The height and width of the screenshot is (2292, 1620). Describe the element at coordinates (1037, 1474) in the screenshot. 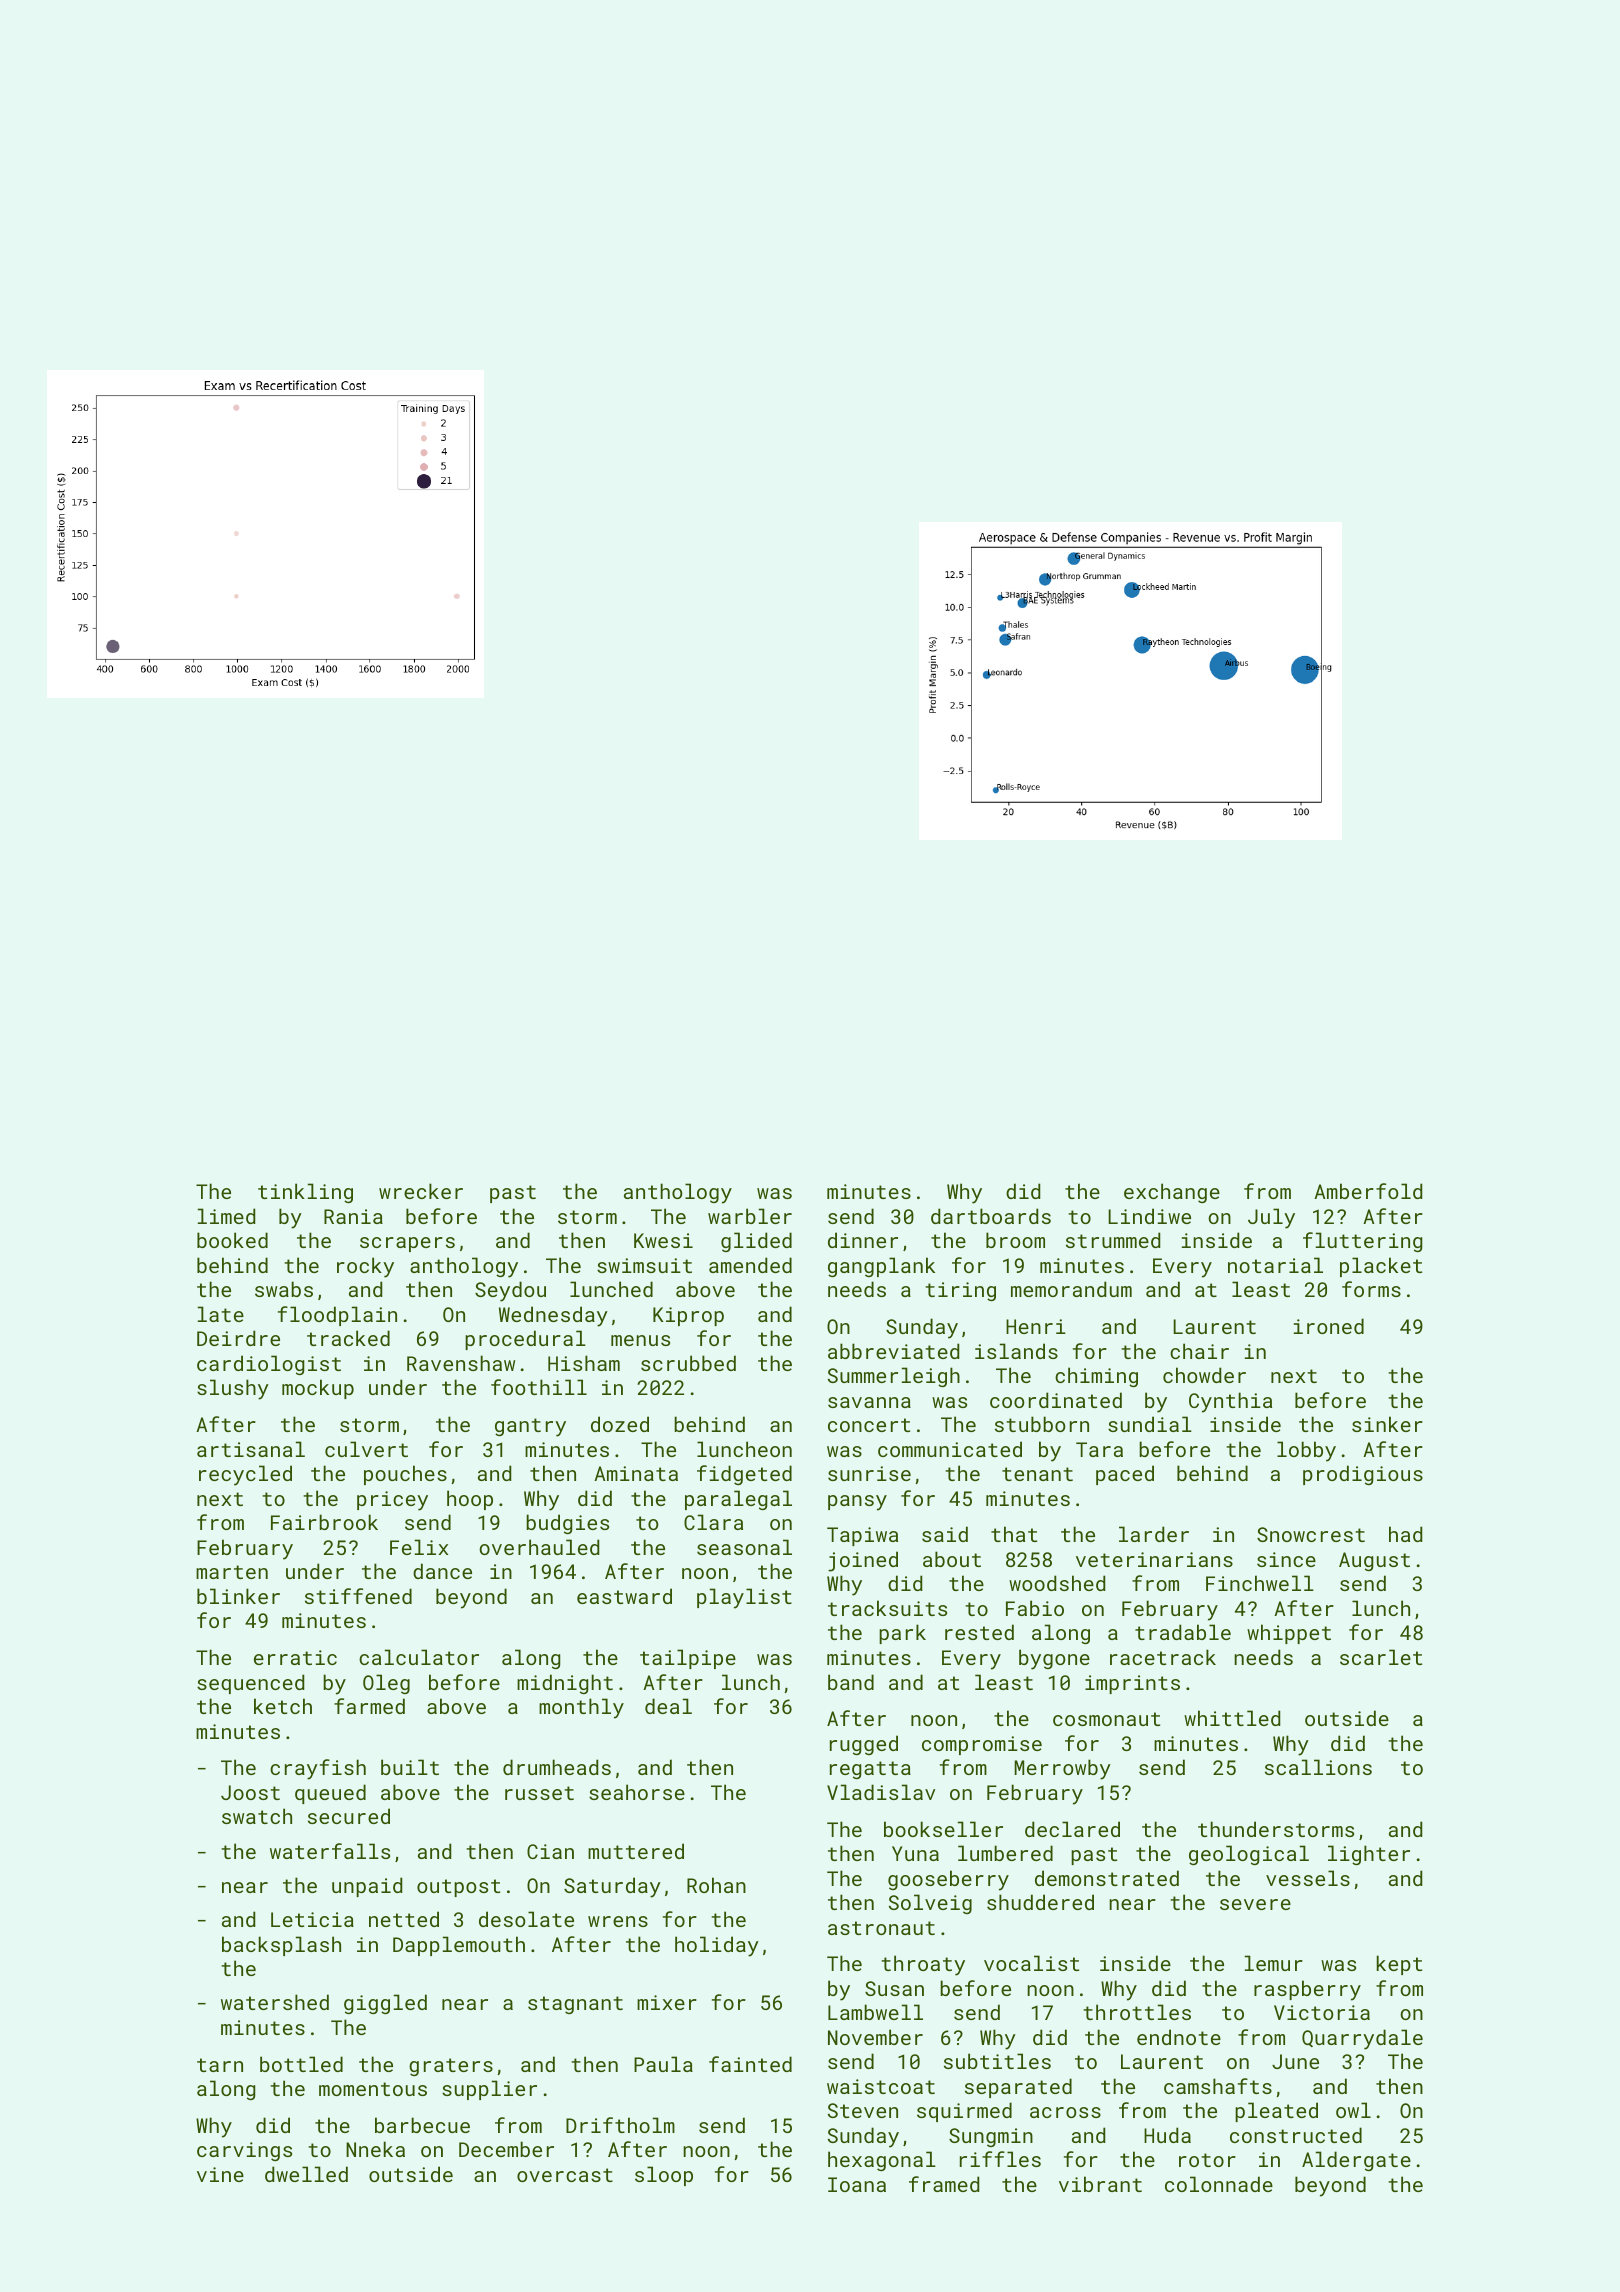

I see `tenant` at that location.
